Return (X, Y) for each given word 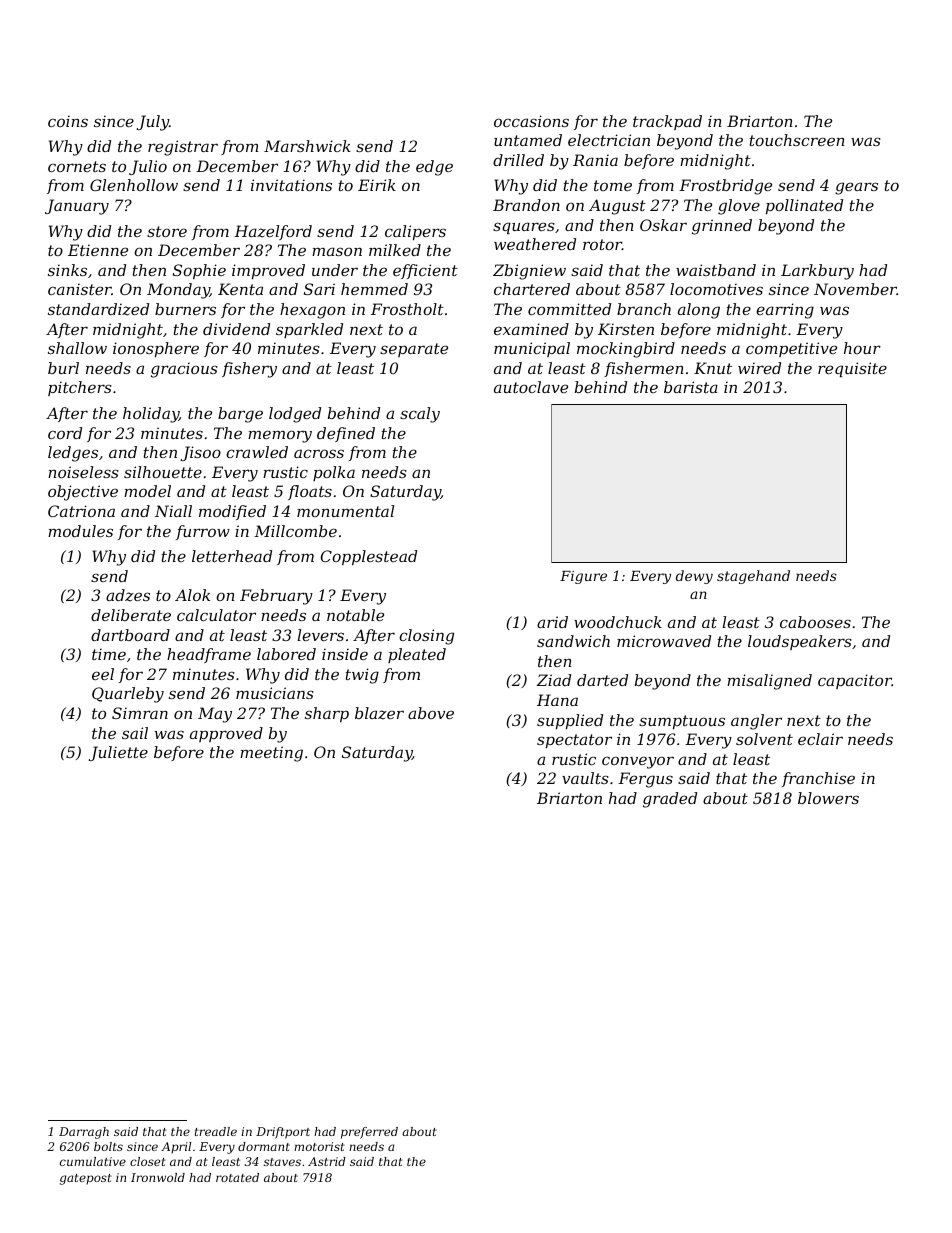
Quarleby (128, 695)
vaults (585, 778)
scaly (420, 415)
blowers (828, 798)
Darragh (84, 1133)
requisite (852, 369)
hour (862, 348)
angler (756, 722)
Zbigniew (529, 272)
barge (240, 415)
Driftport (283, 1133)
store (167, 231)
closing (426, 637)
